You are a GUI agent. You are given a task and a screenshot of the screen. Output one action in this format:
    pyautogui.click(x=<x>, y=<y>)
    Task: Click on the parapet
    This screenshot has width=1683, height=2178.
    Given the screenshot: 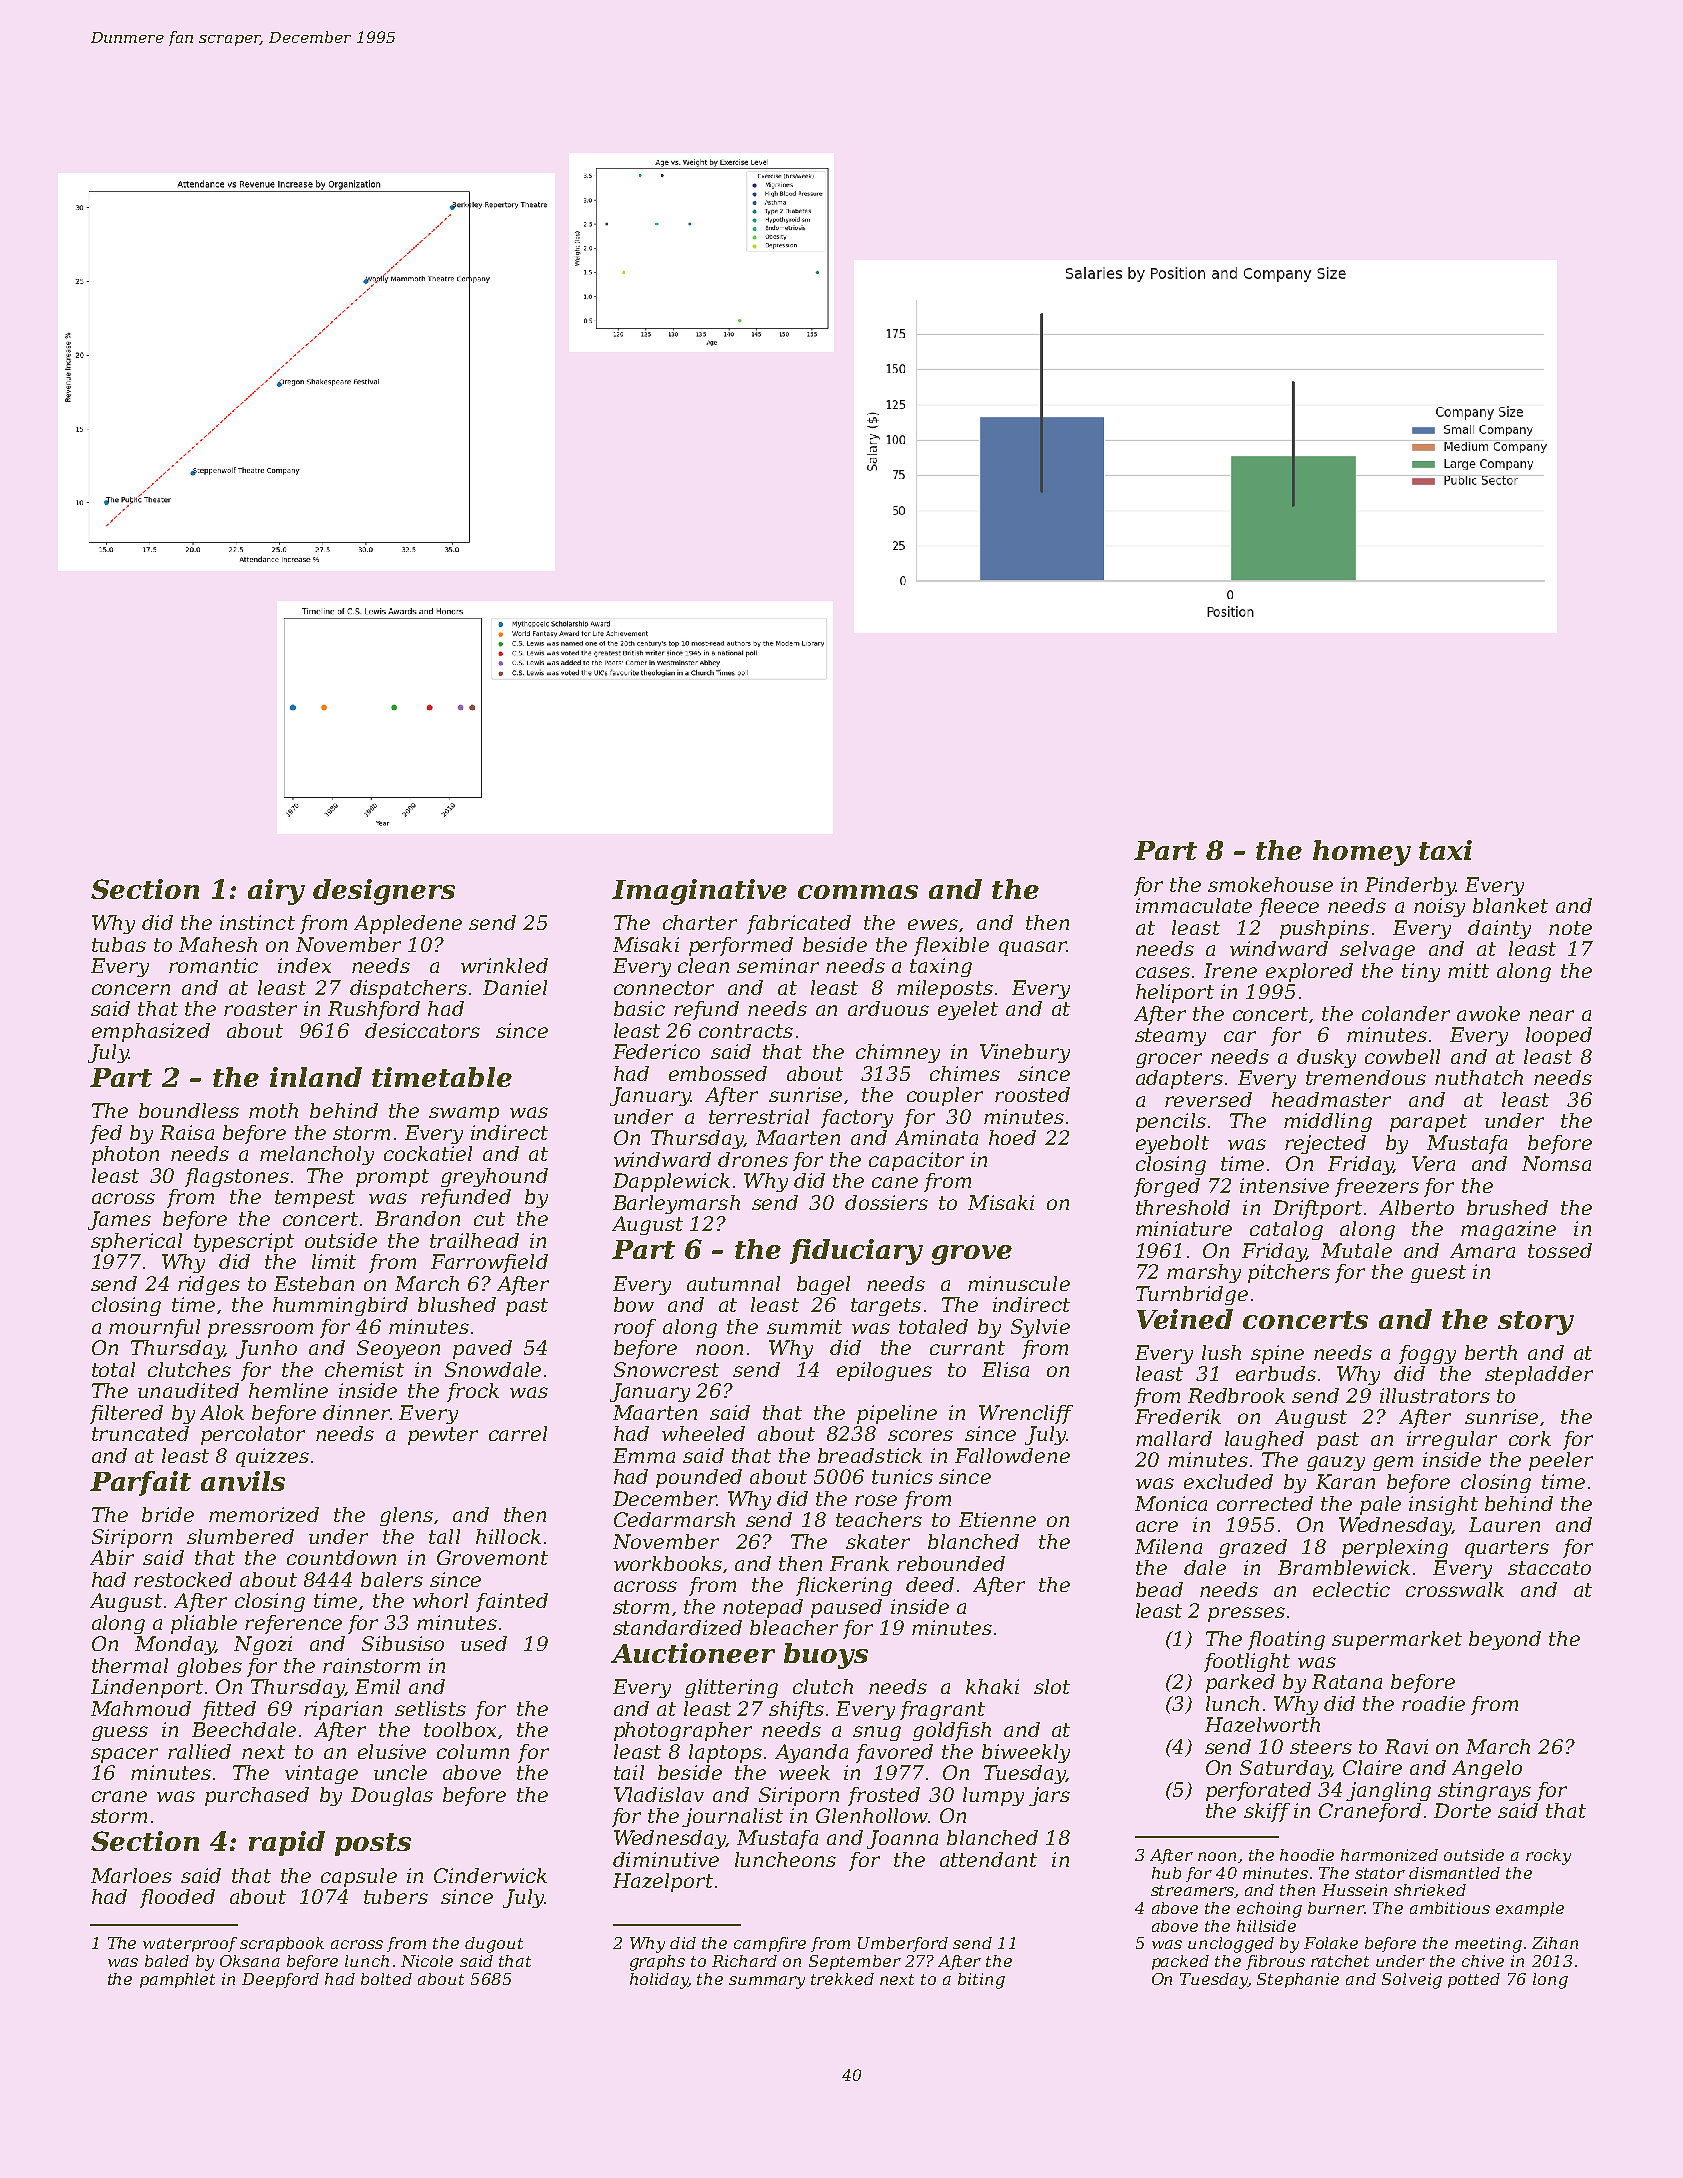 What is the action you would take?
    pyautogui.click(x=1428, y=1123)
